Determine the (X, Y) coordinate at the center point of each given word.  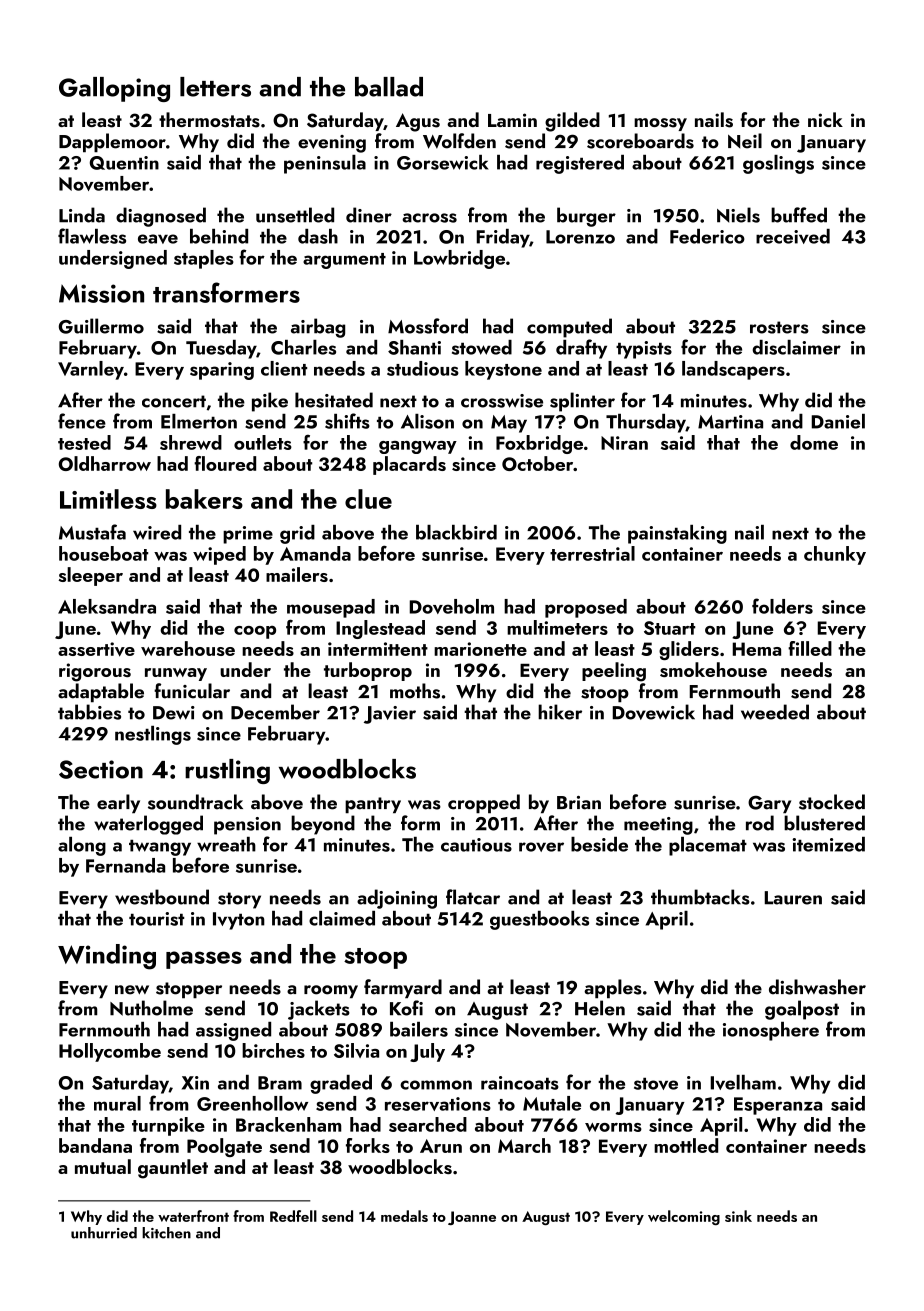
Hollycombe (110, 1052)
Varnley (91, 370)
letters (215, 87)
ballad (389, 87)
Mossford (428, 326)
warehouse (188, 648)
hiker (560, 712)
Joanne (472, 1218)
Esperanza (778, 1106)
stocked (832, 802)
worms (613, 1127)
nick (825, 119)
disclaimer (796, 347)
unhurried (104, 1233)
